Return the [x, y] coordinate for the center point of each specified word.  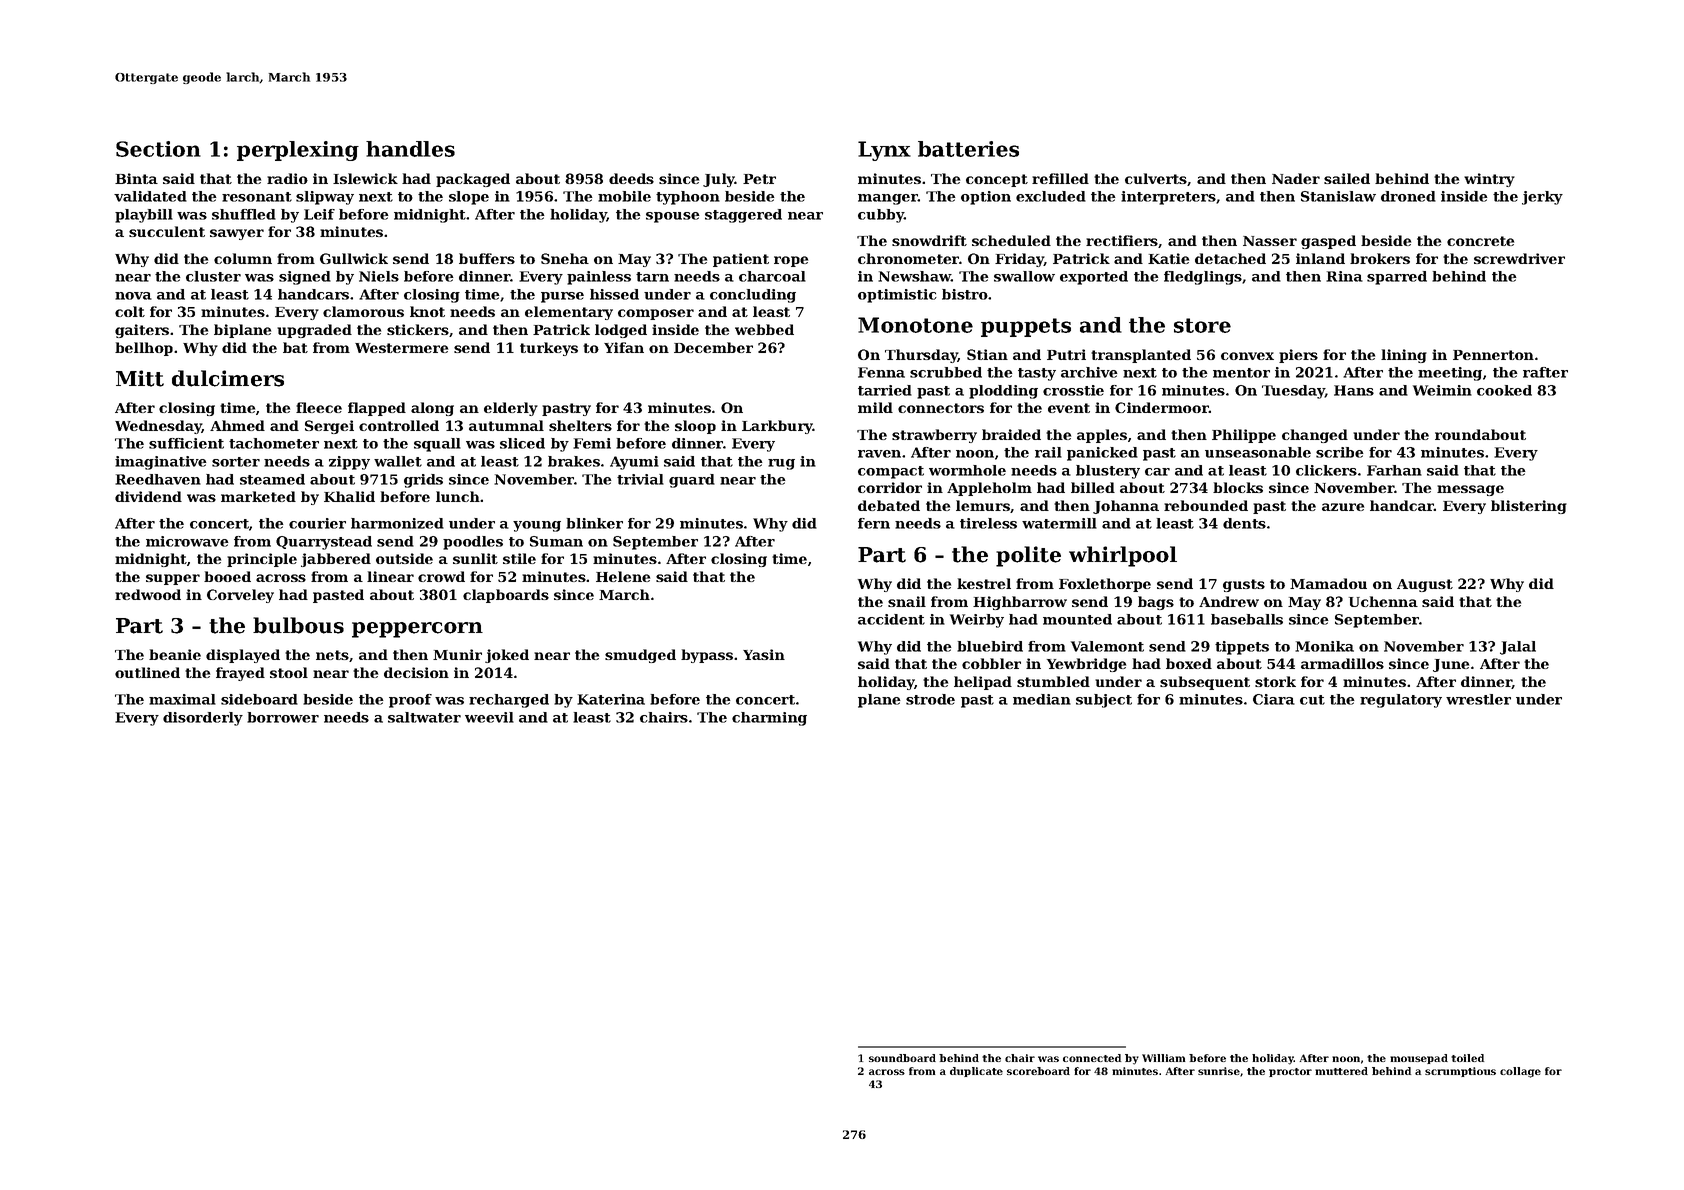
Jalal [1518, 648]
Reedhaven [158, 479]
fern [874, 523]
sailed [1347, 178]
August [1425, 585]
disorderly [203, 719]
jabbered [336, 560]
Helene [623, 576]
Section [158, 149]
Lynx [884, 151]
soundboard [902, 1058]
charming [769, 719]
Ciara [1274, 699]
